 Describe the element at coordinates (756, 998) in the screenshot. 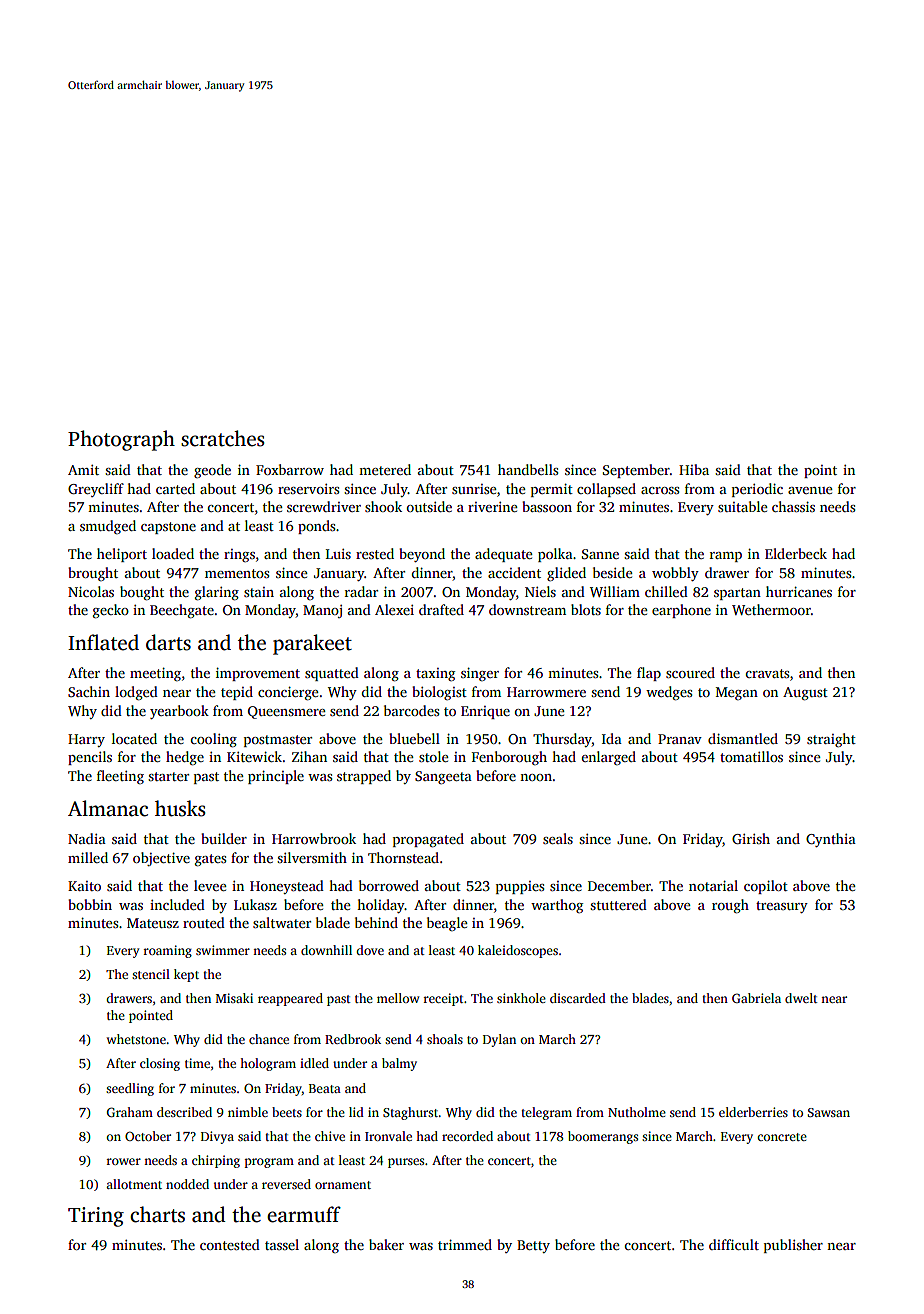

I see `Gabriela` at that location.
